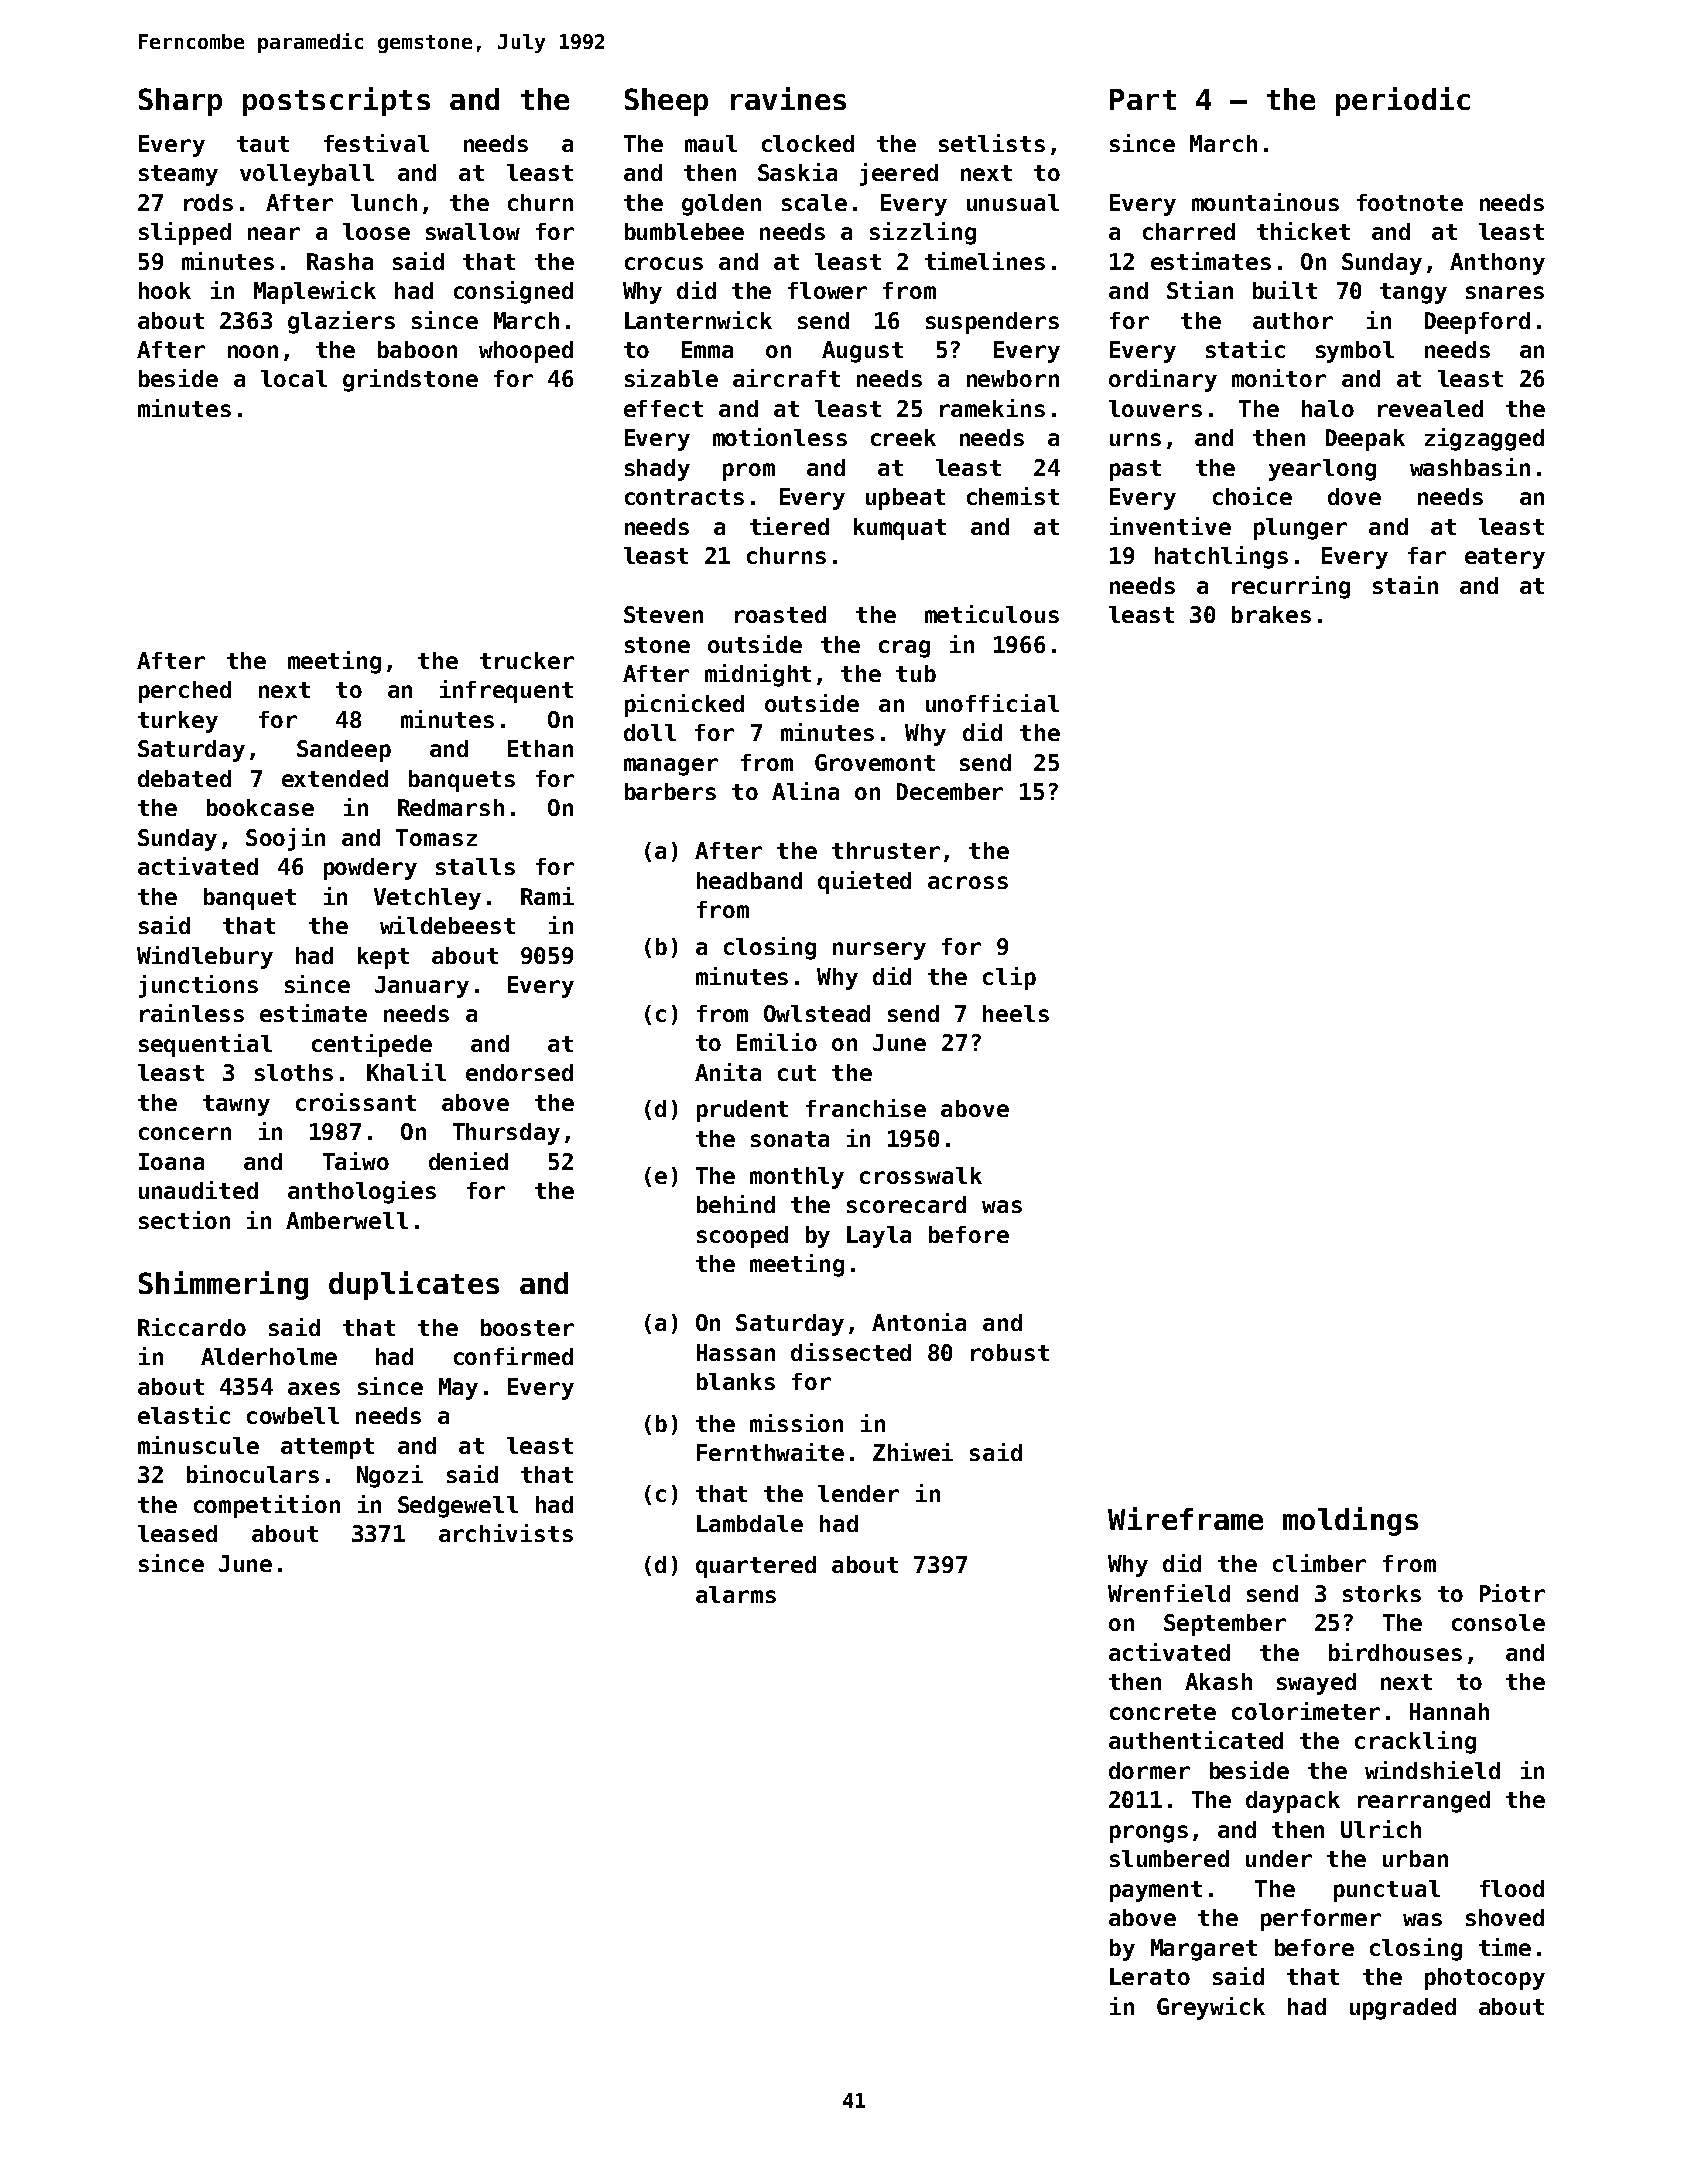 The height and width of the page is (2178, 1683). Describe the element at coordinates (267, 1506) in the page. I see `competition` at that location.
